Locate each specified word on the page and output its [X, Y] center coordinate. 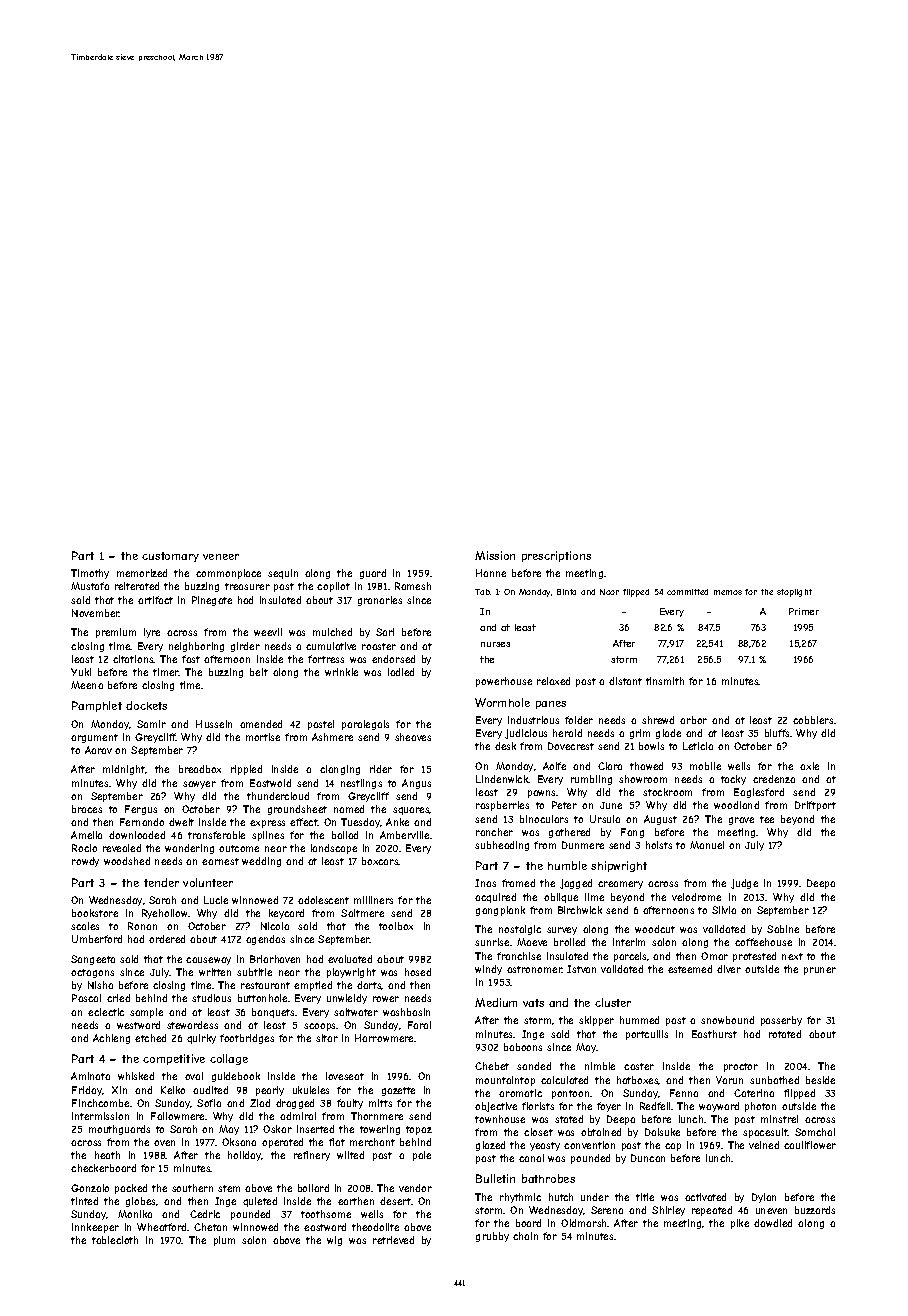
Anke [397, 822]
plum [224, 1241]
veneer [221, 557]
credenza [774, 779]
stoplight [794, 593]
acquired [495, 898]
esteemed [690, 969]
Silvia [724, 910]
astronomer [534, 969]
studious [211, 998]
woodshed [127, 861]
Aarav [98, 750]
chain [525, 1236]
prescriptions [556, 556]
